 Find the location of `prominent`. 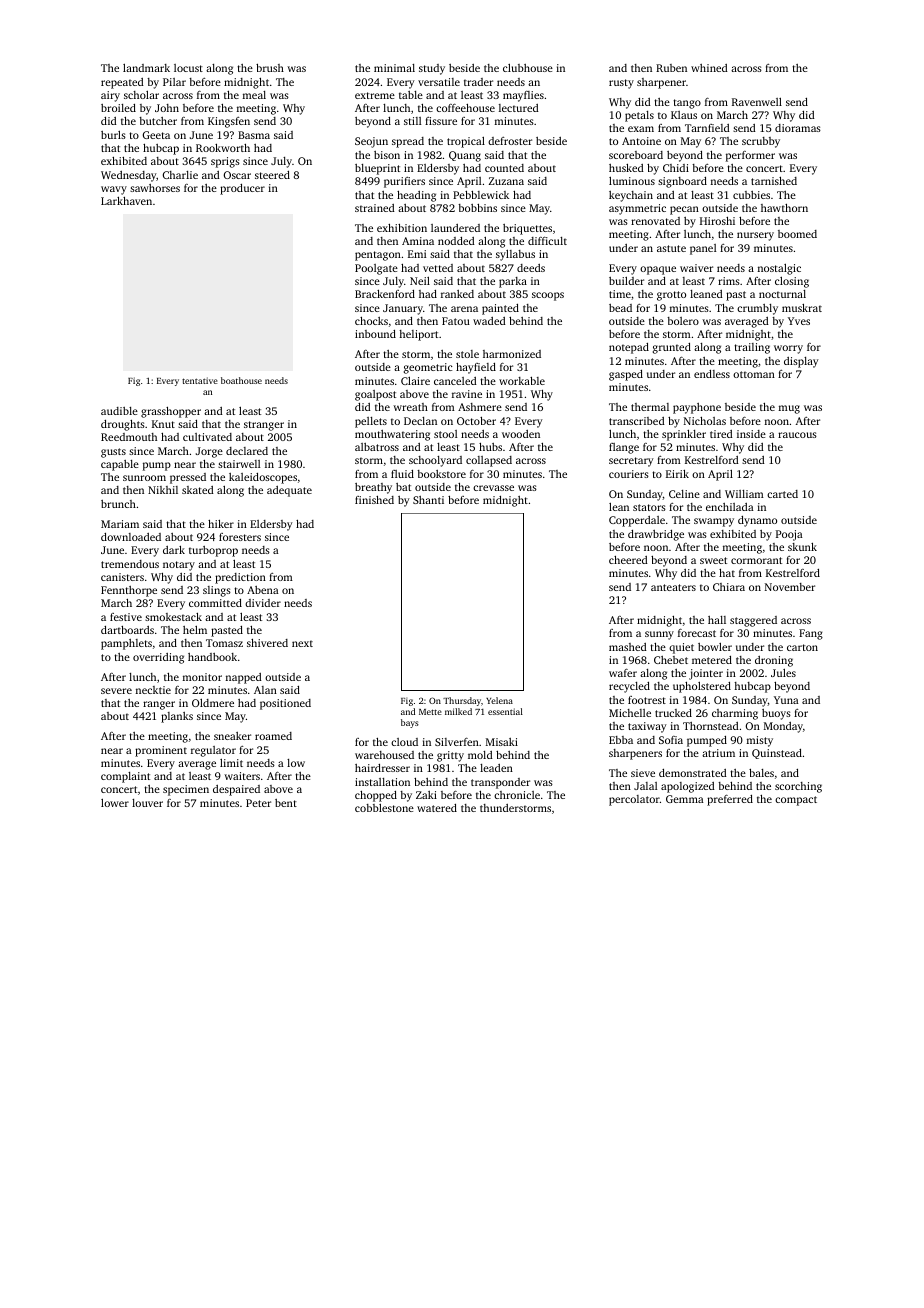

prominent is located at coordinates (161, 751).
